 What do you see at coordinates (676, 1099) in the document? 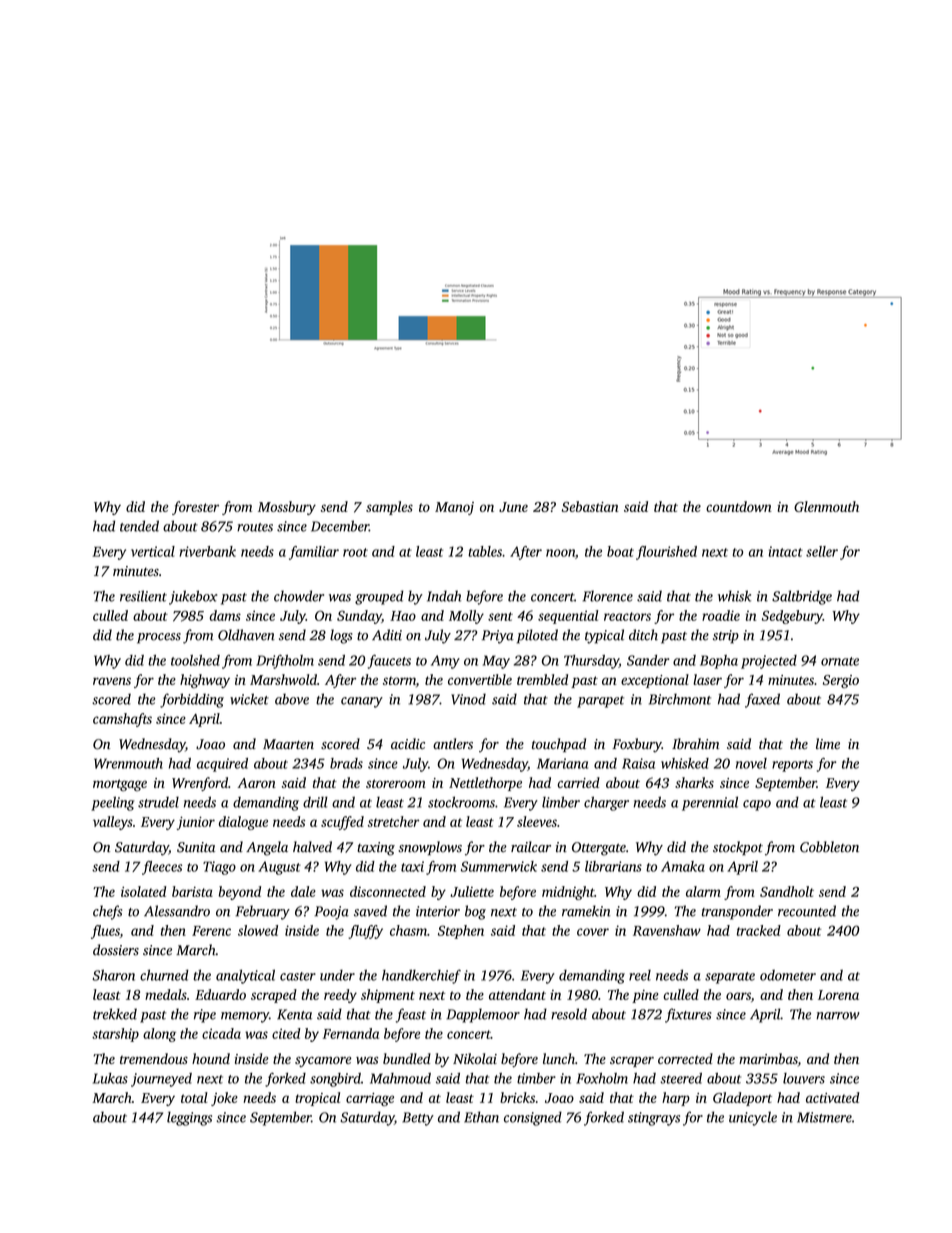
I see `harp` at bounding box center [676, 1099].
